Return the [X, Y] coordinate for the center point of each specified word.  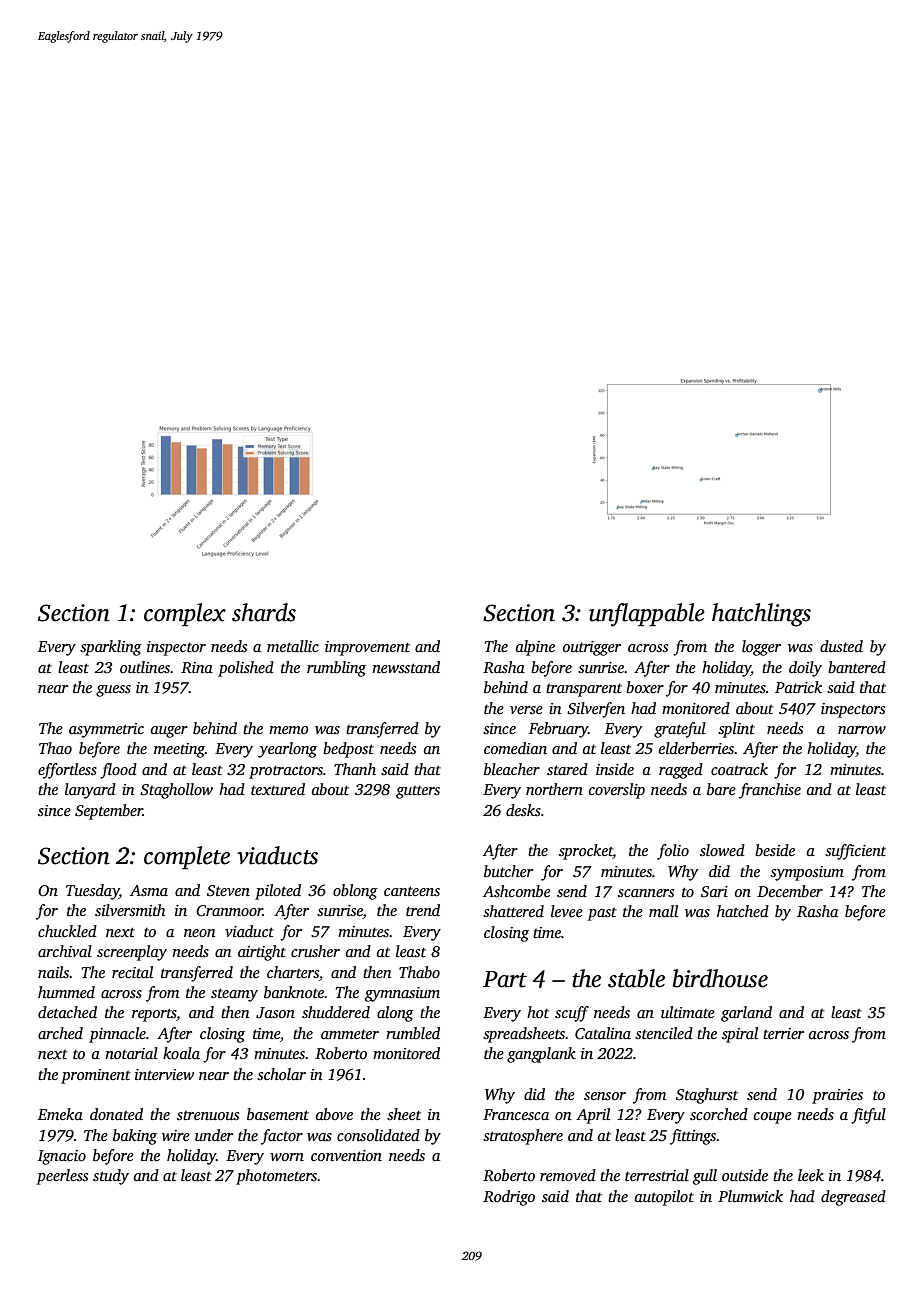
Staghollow [176, 791]
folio [673, 852]
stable [636, 978]
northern [554, 789]
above [334, 1114]
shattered [513, 911]
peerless [62, 1177]
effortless [67, 771]
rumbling [336, 669]
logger [761, 648]
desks [523, 810]
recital [132, 972]
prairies [837, 1096]
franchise [770, 791]
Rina [197, 667]
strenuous [208, 1115]
